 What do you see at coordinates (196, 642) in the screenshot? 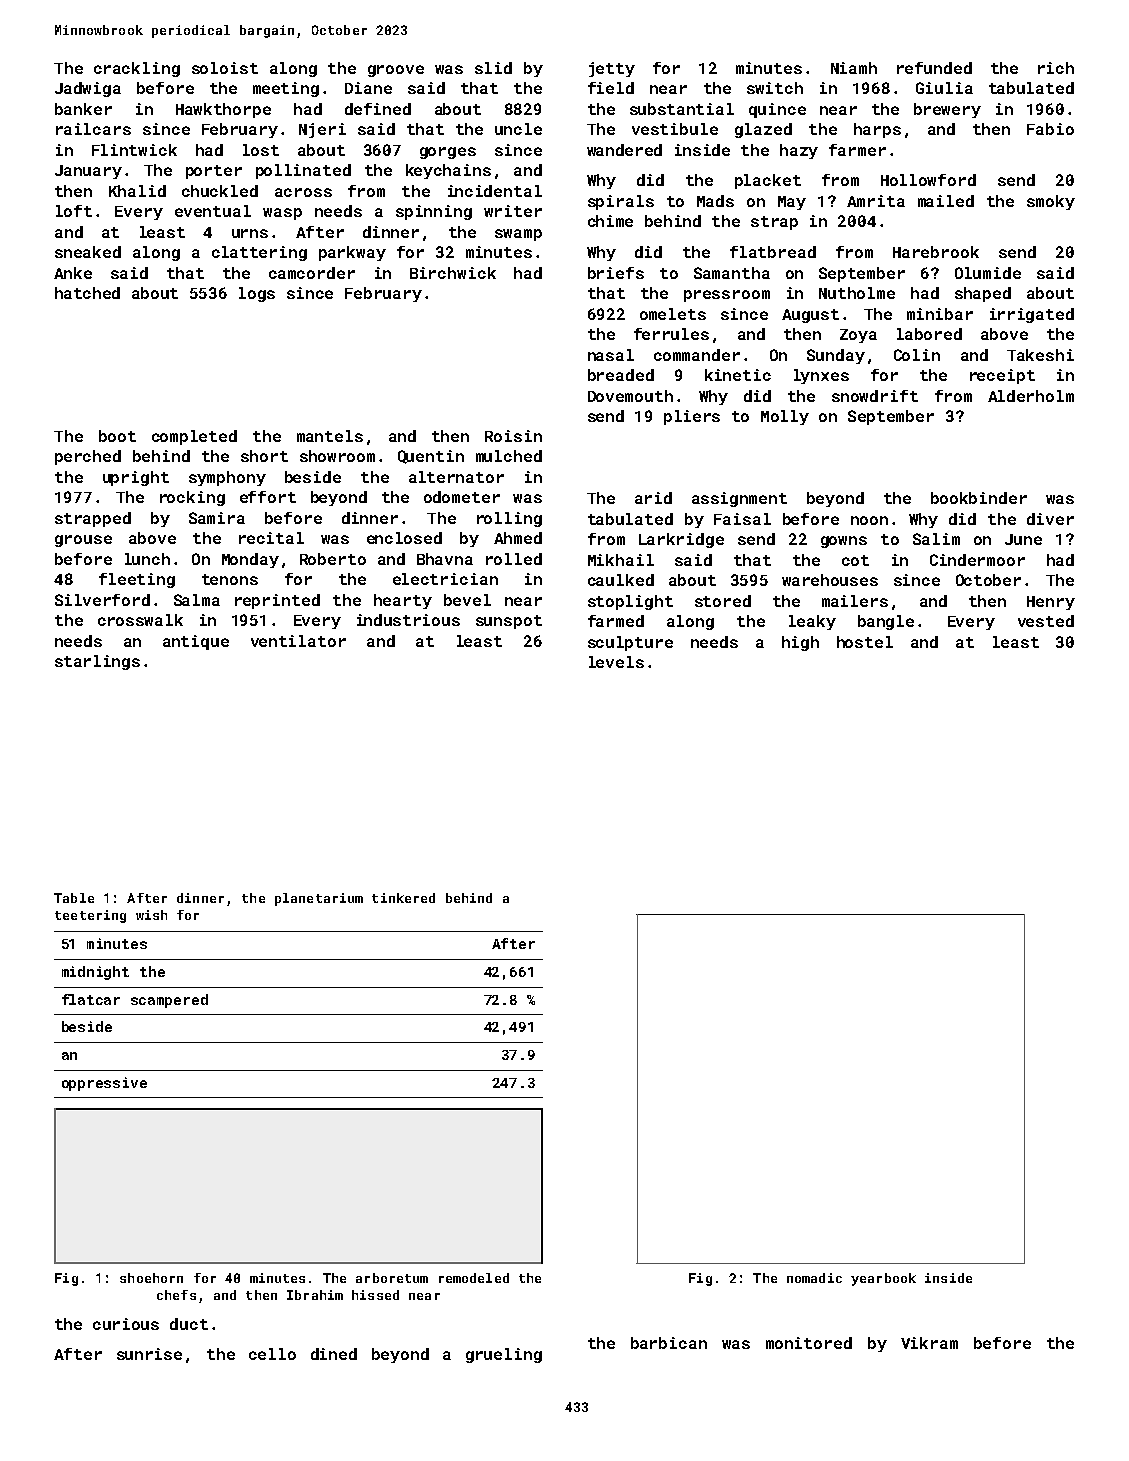
I see `antique` at bounding box center [196, 642].
